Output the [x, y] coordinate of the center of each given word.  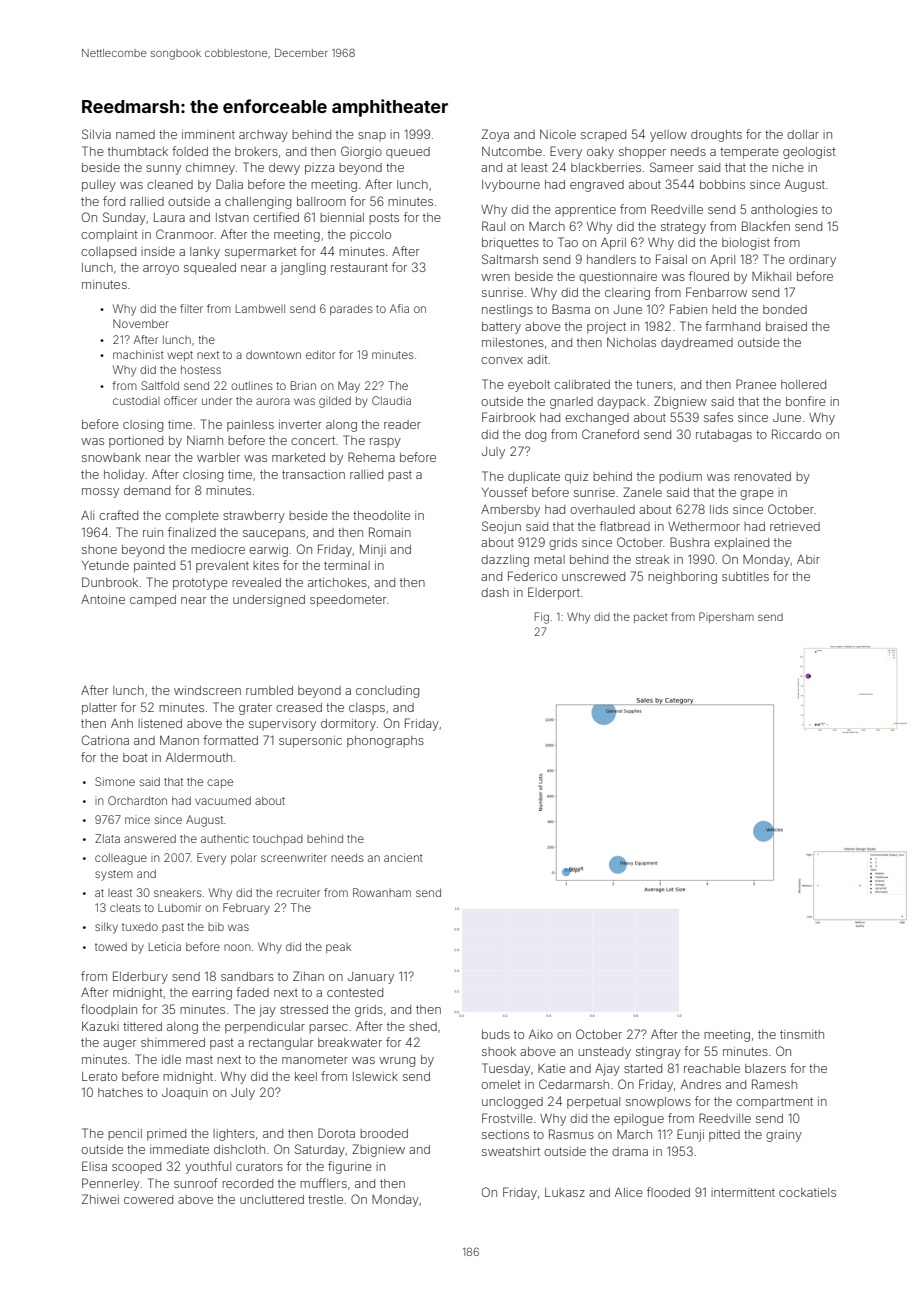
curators [259, 1166]
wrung [397, 1062]
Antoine [103, 599]
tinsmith [802, 1034]
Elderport [554, 593]
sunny [163, 170]
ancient [403, 857]
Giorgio [361, 152]
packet [650, 618]
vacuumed [223, 800]
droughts [716, 136]
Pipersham [726, 617]
